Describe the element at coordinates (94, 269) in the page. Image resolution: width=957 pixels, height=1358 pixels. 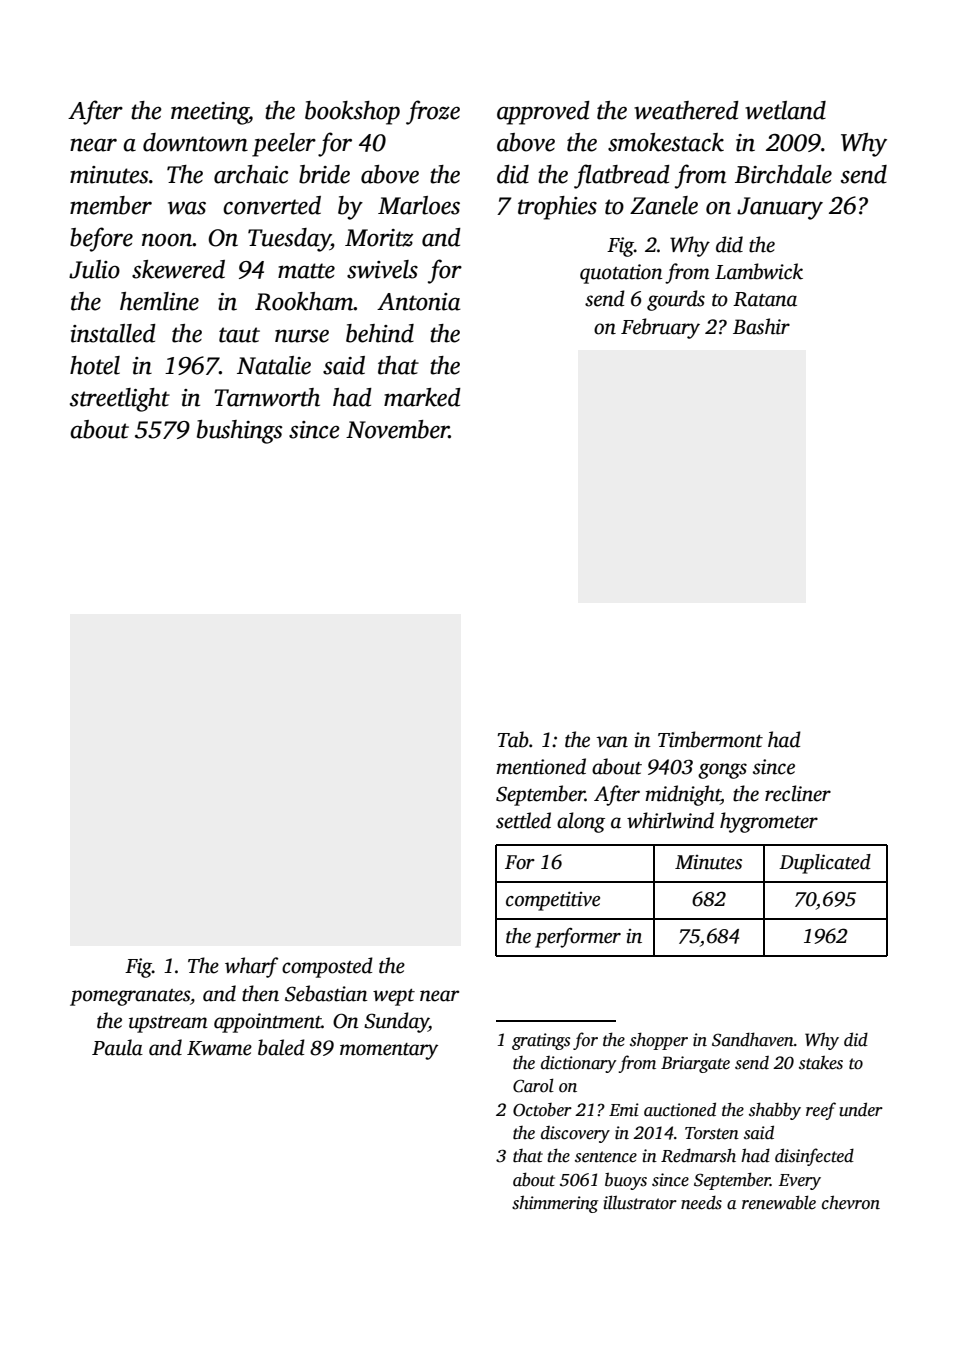
I see `Julio` at that location.
